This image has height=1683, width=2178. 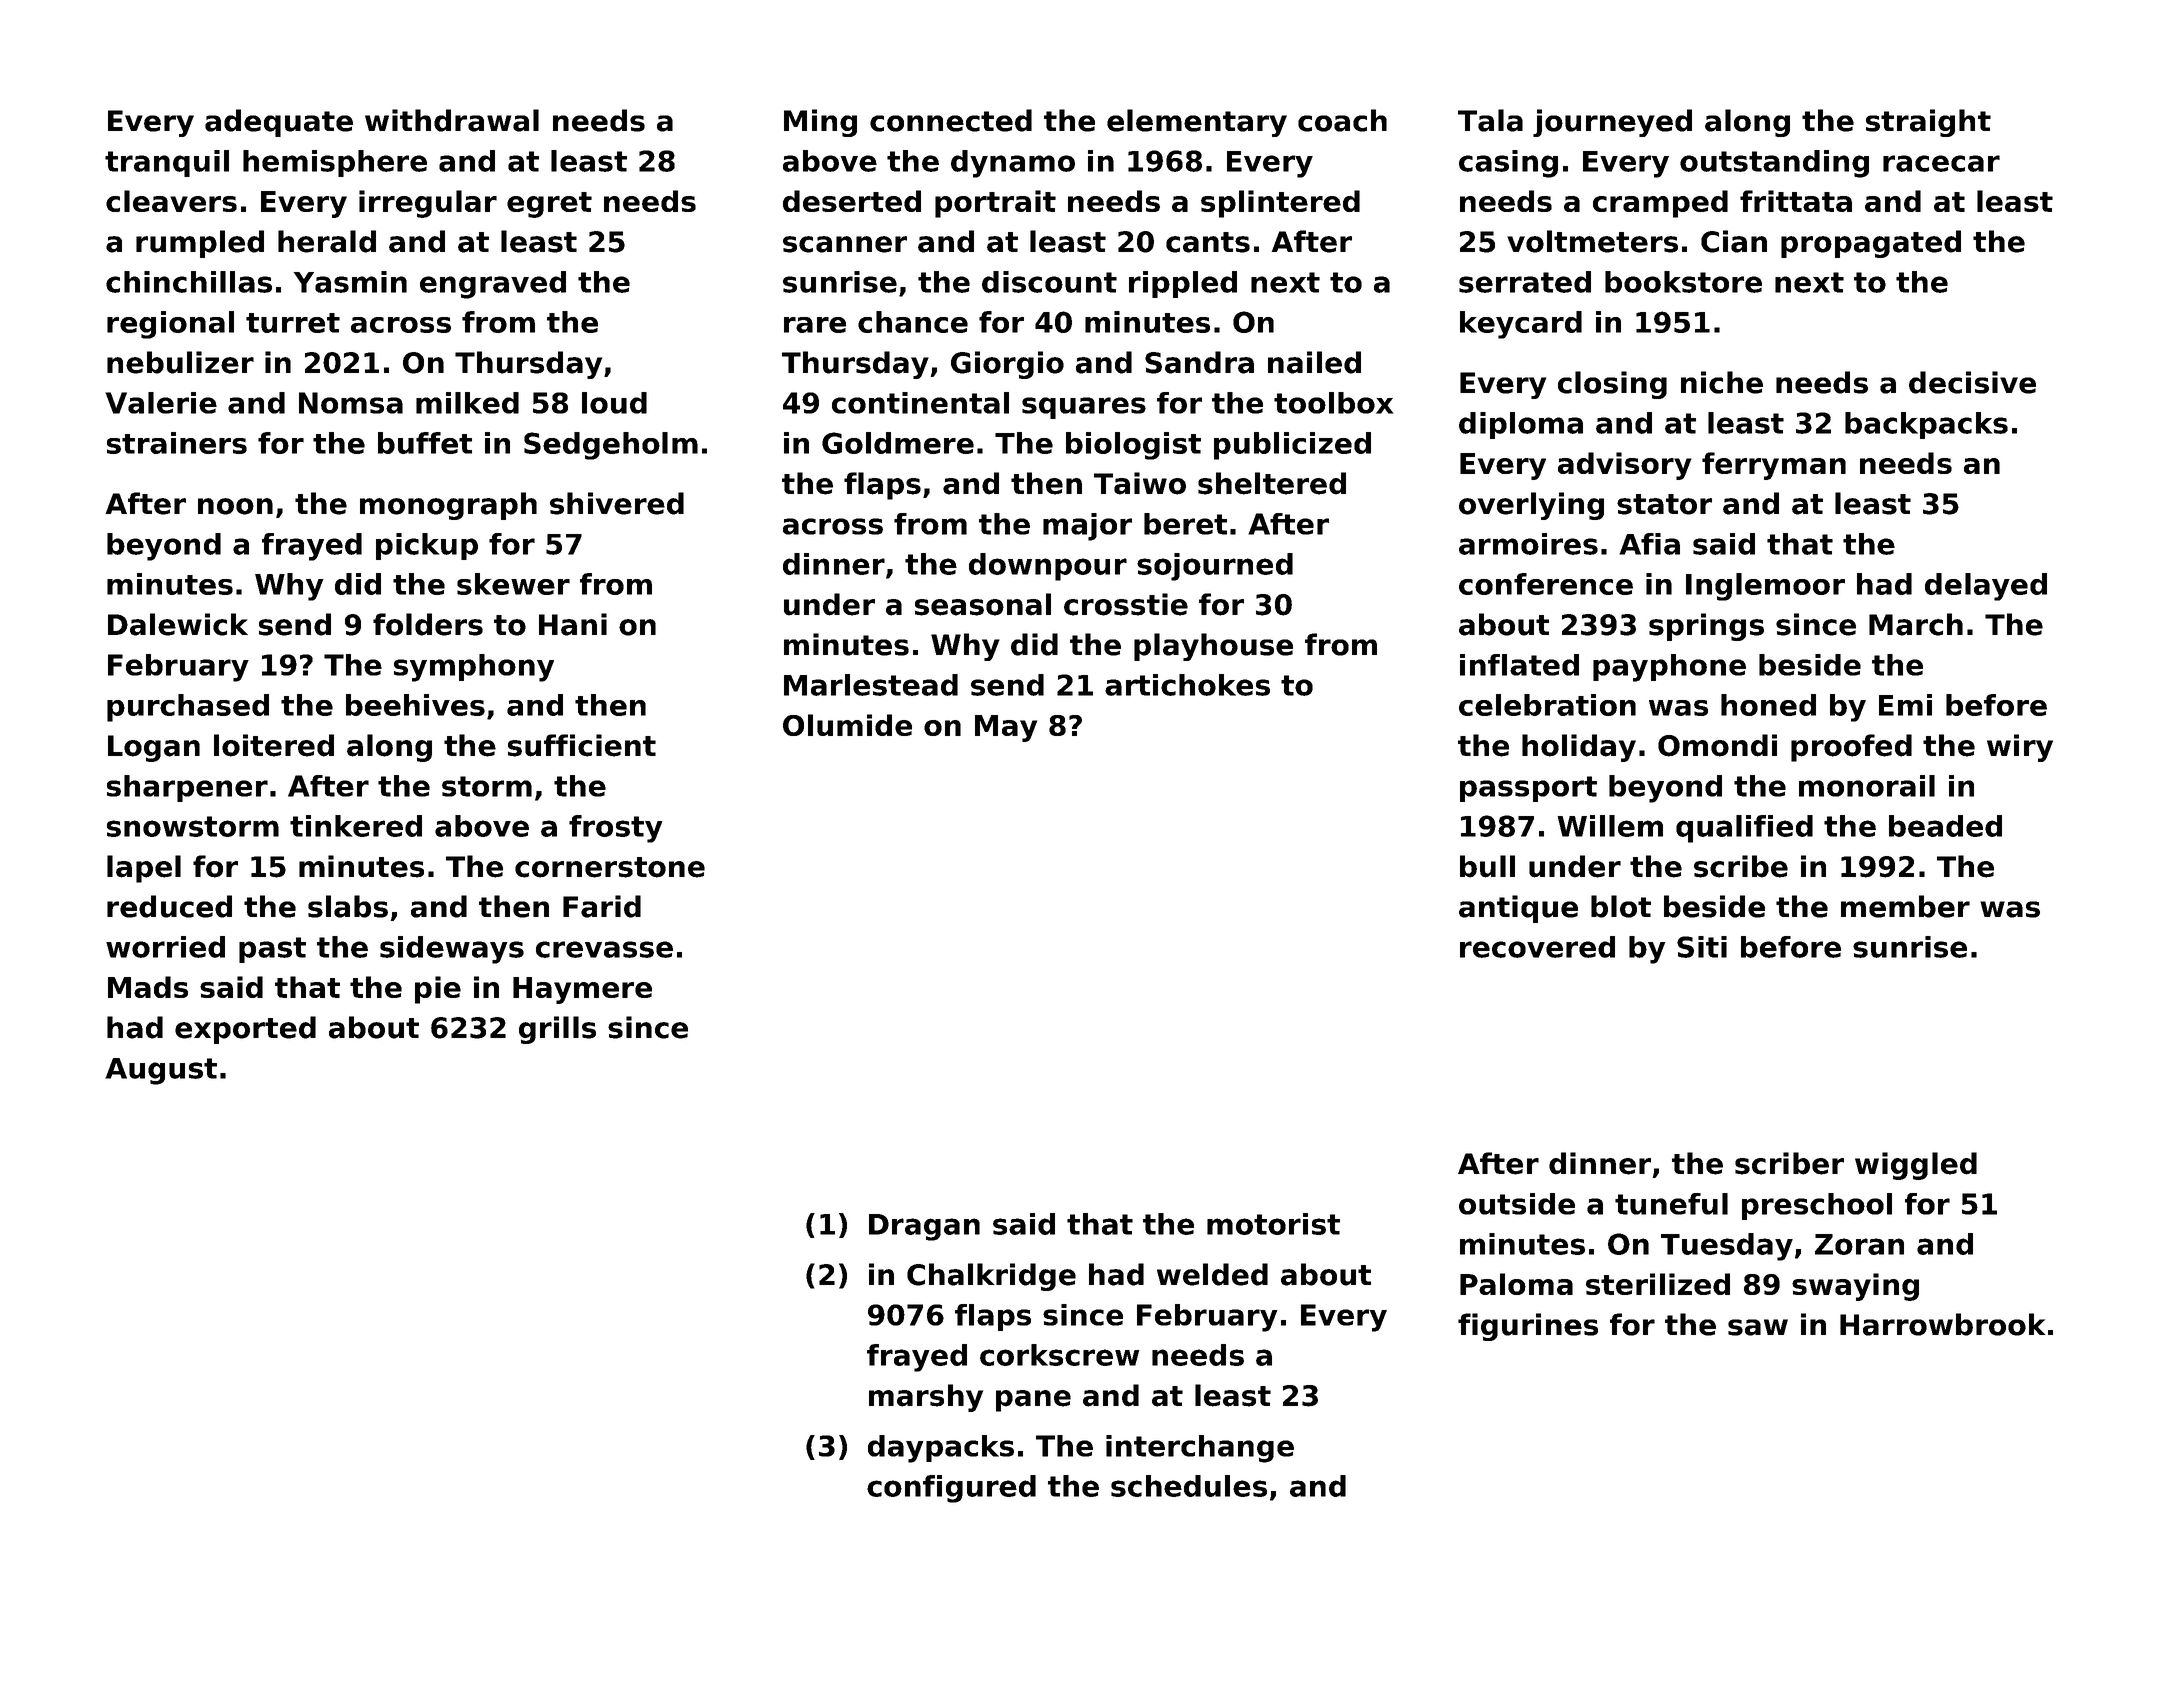 I want to click on schedules, so click(x=1189, y=1486).
